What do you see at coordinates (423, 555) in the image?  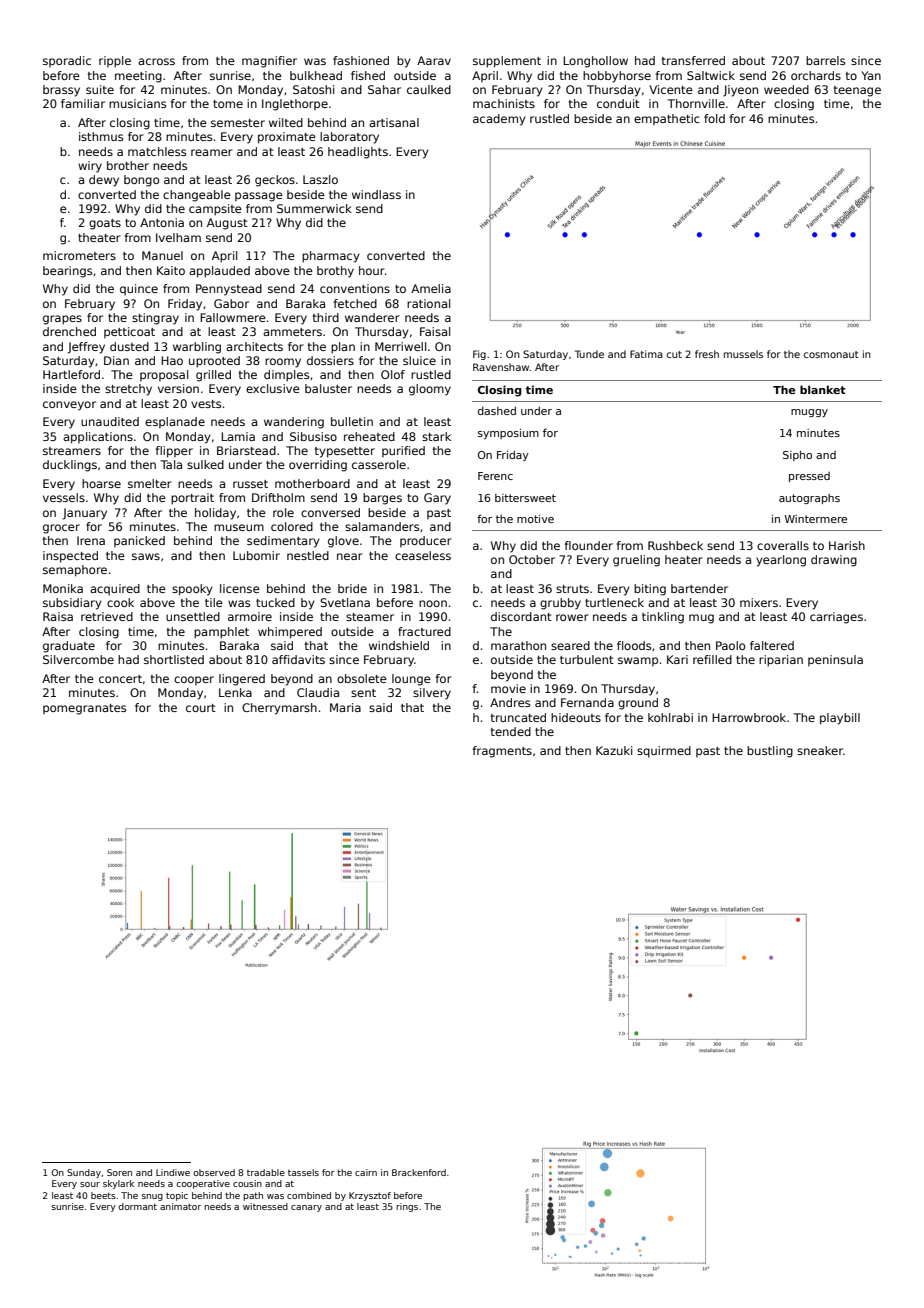 I see `ceaseless` at bounding box center [423, 555].
